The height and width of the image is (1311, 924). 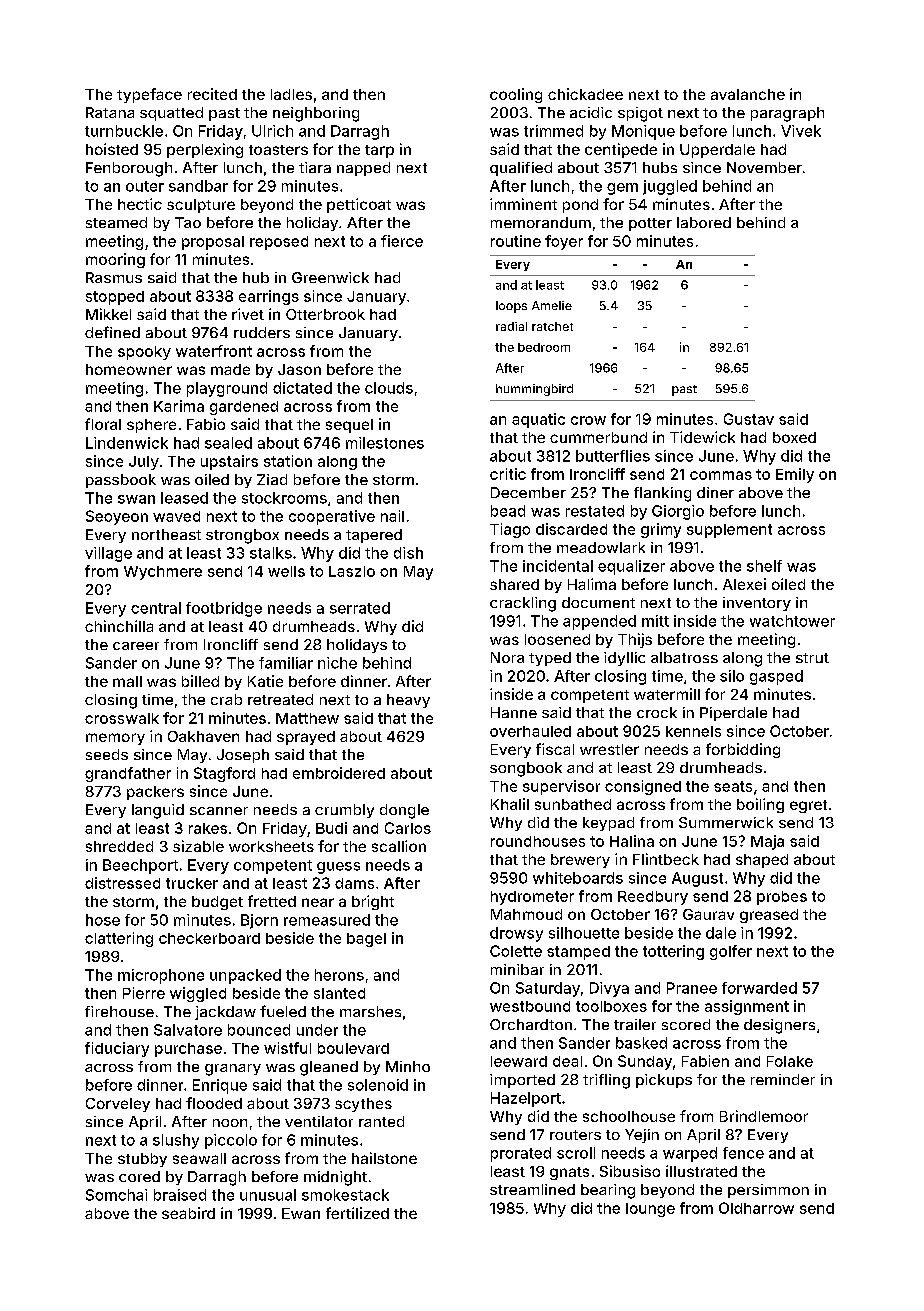 What do you see at coordinates (117, 1049) in the image?
I see `fiduciary` at bounding box center [117, 1049].
